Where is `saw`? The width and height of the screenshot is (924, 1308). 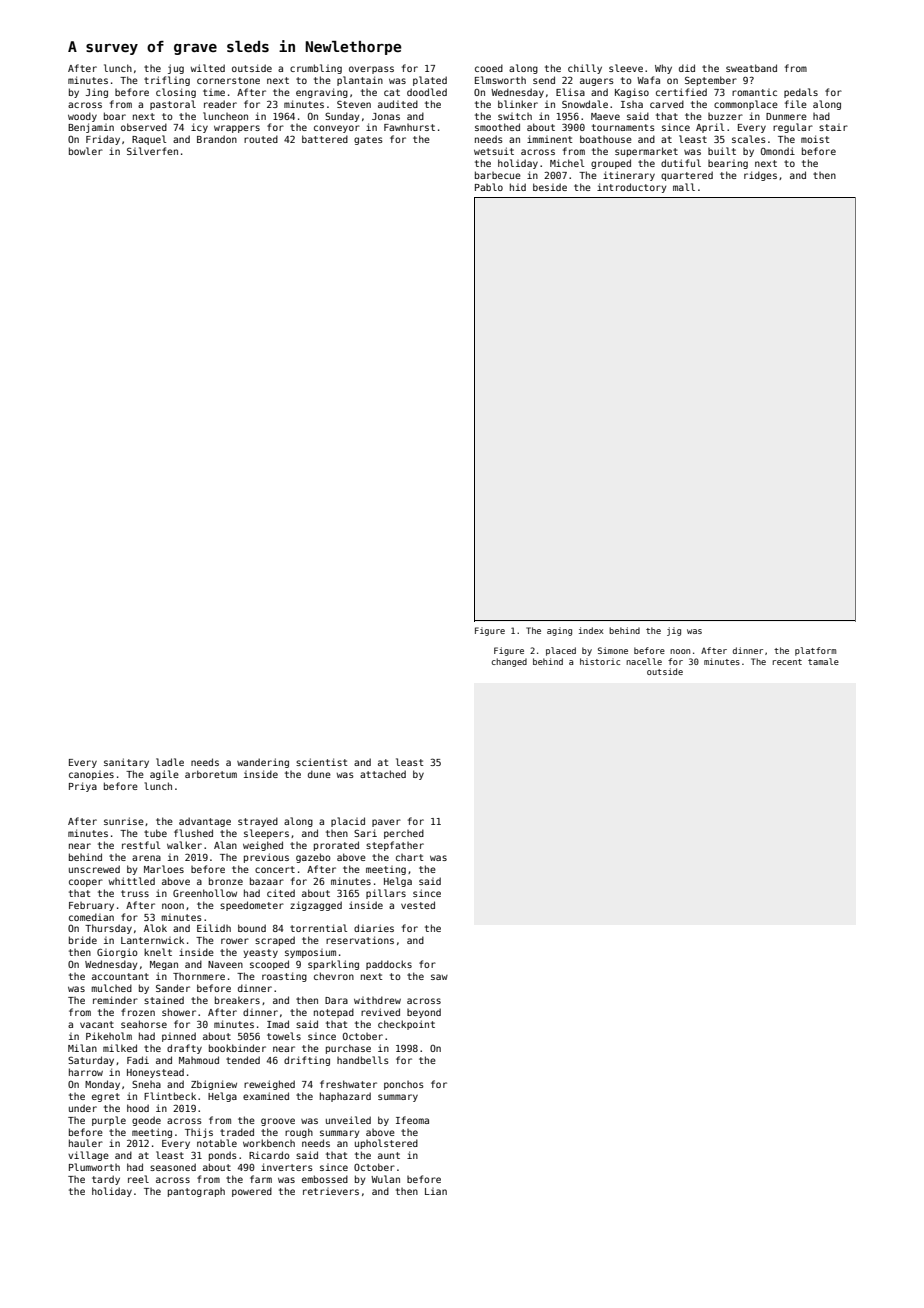
saw is located at coordinates (439, 977).
